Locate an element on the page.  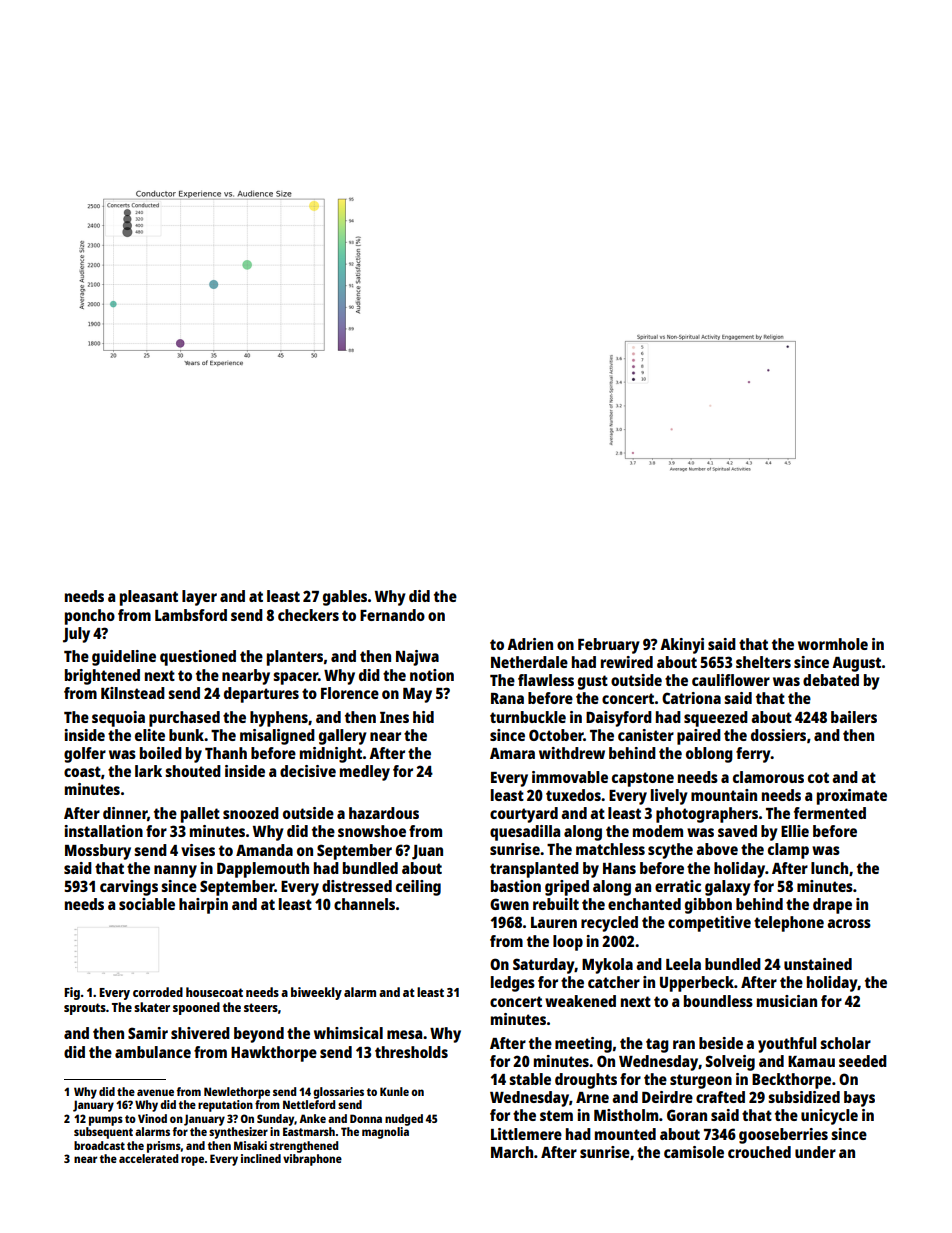
Littlemere is located at coordinates (526, 1134).
